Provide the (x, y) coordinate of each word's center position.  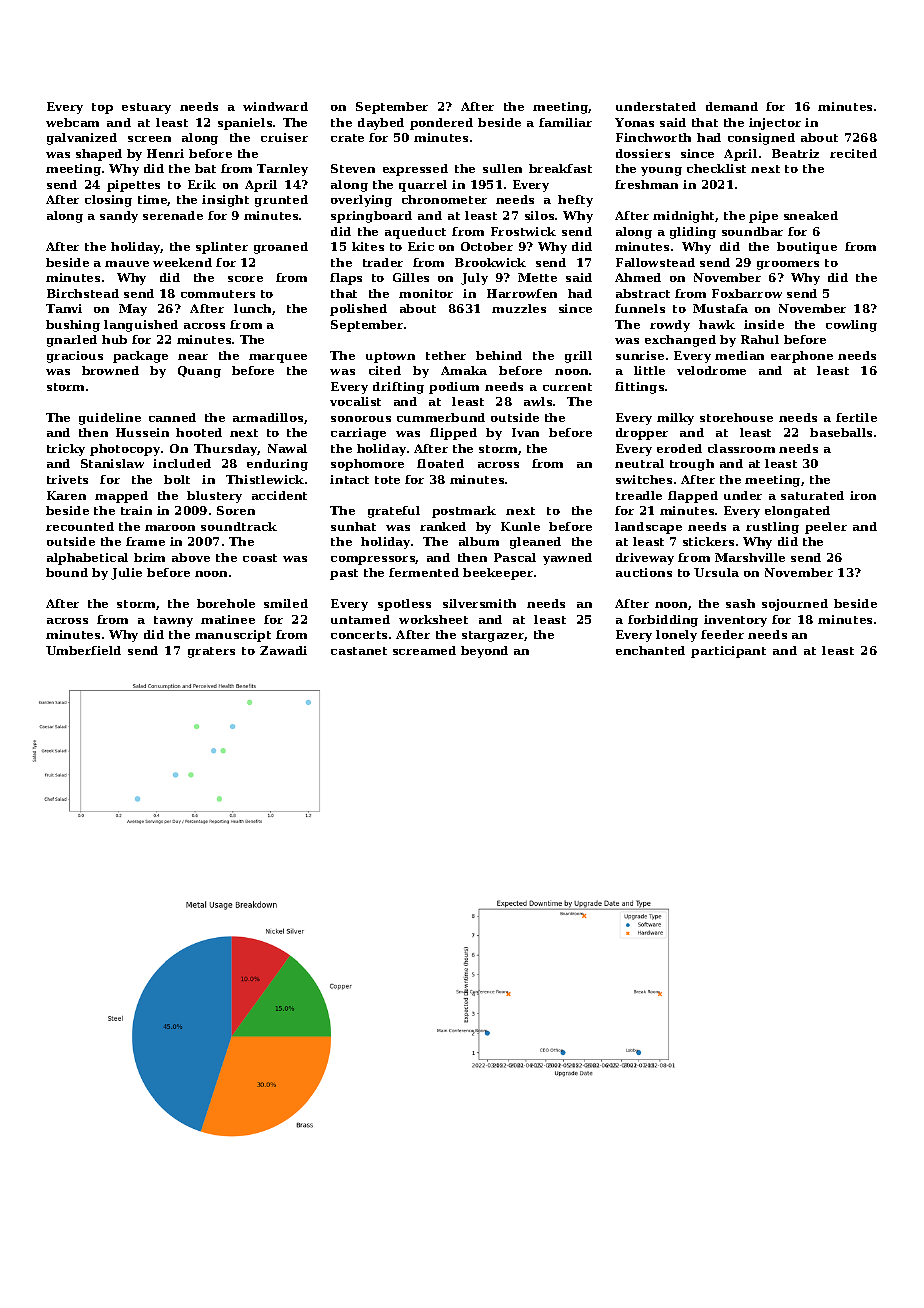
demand (732, 106)
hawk (717, 324)
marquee (278, 358)
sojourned (795, 605)
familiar (565, 122)
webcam (72, 122)
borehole (226, 603)
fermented (424, 572)
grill (578, 357)
